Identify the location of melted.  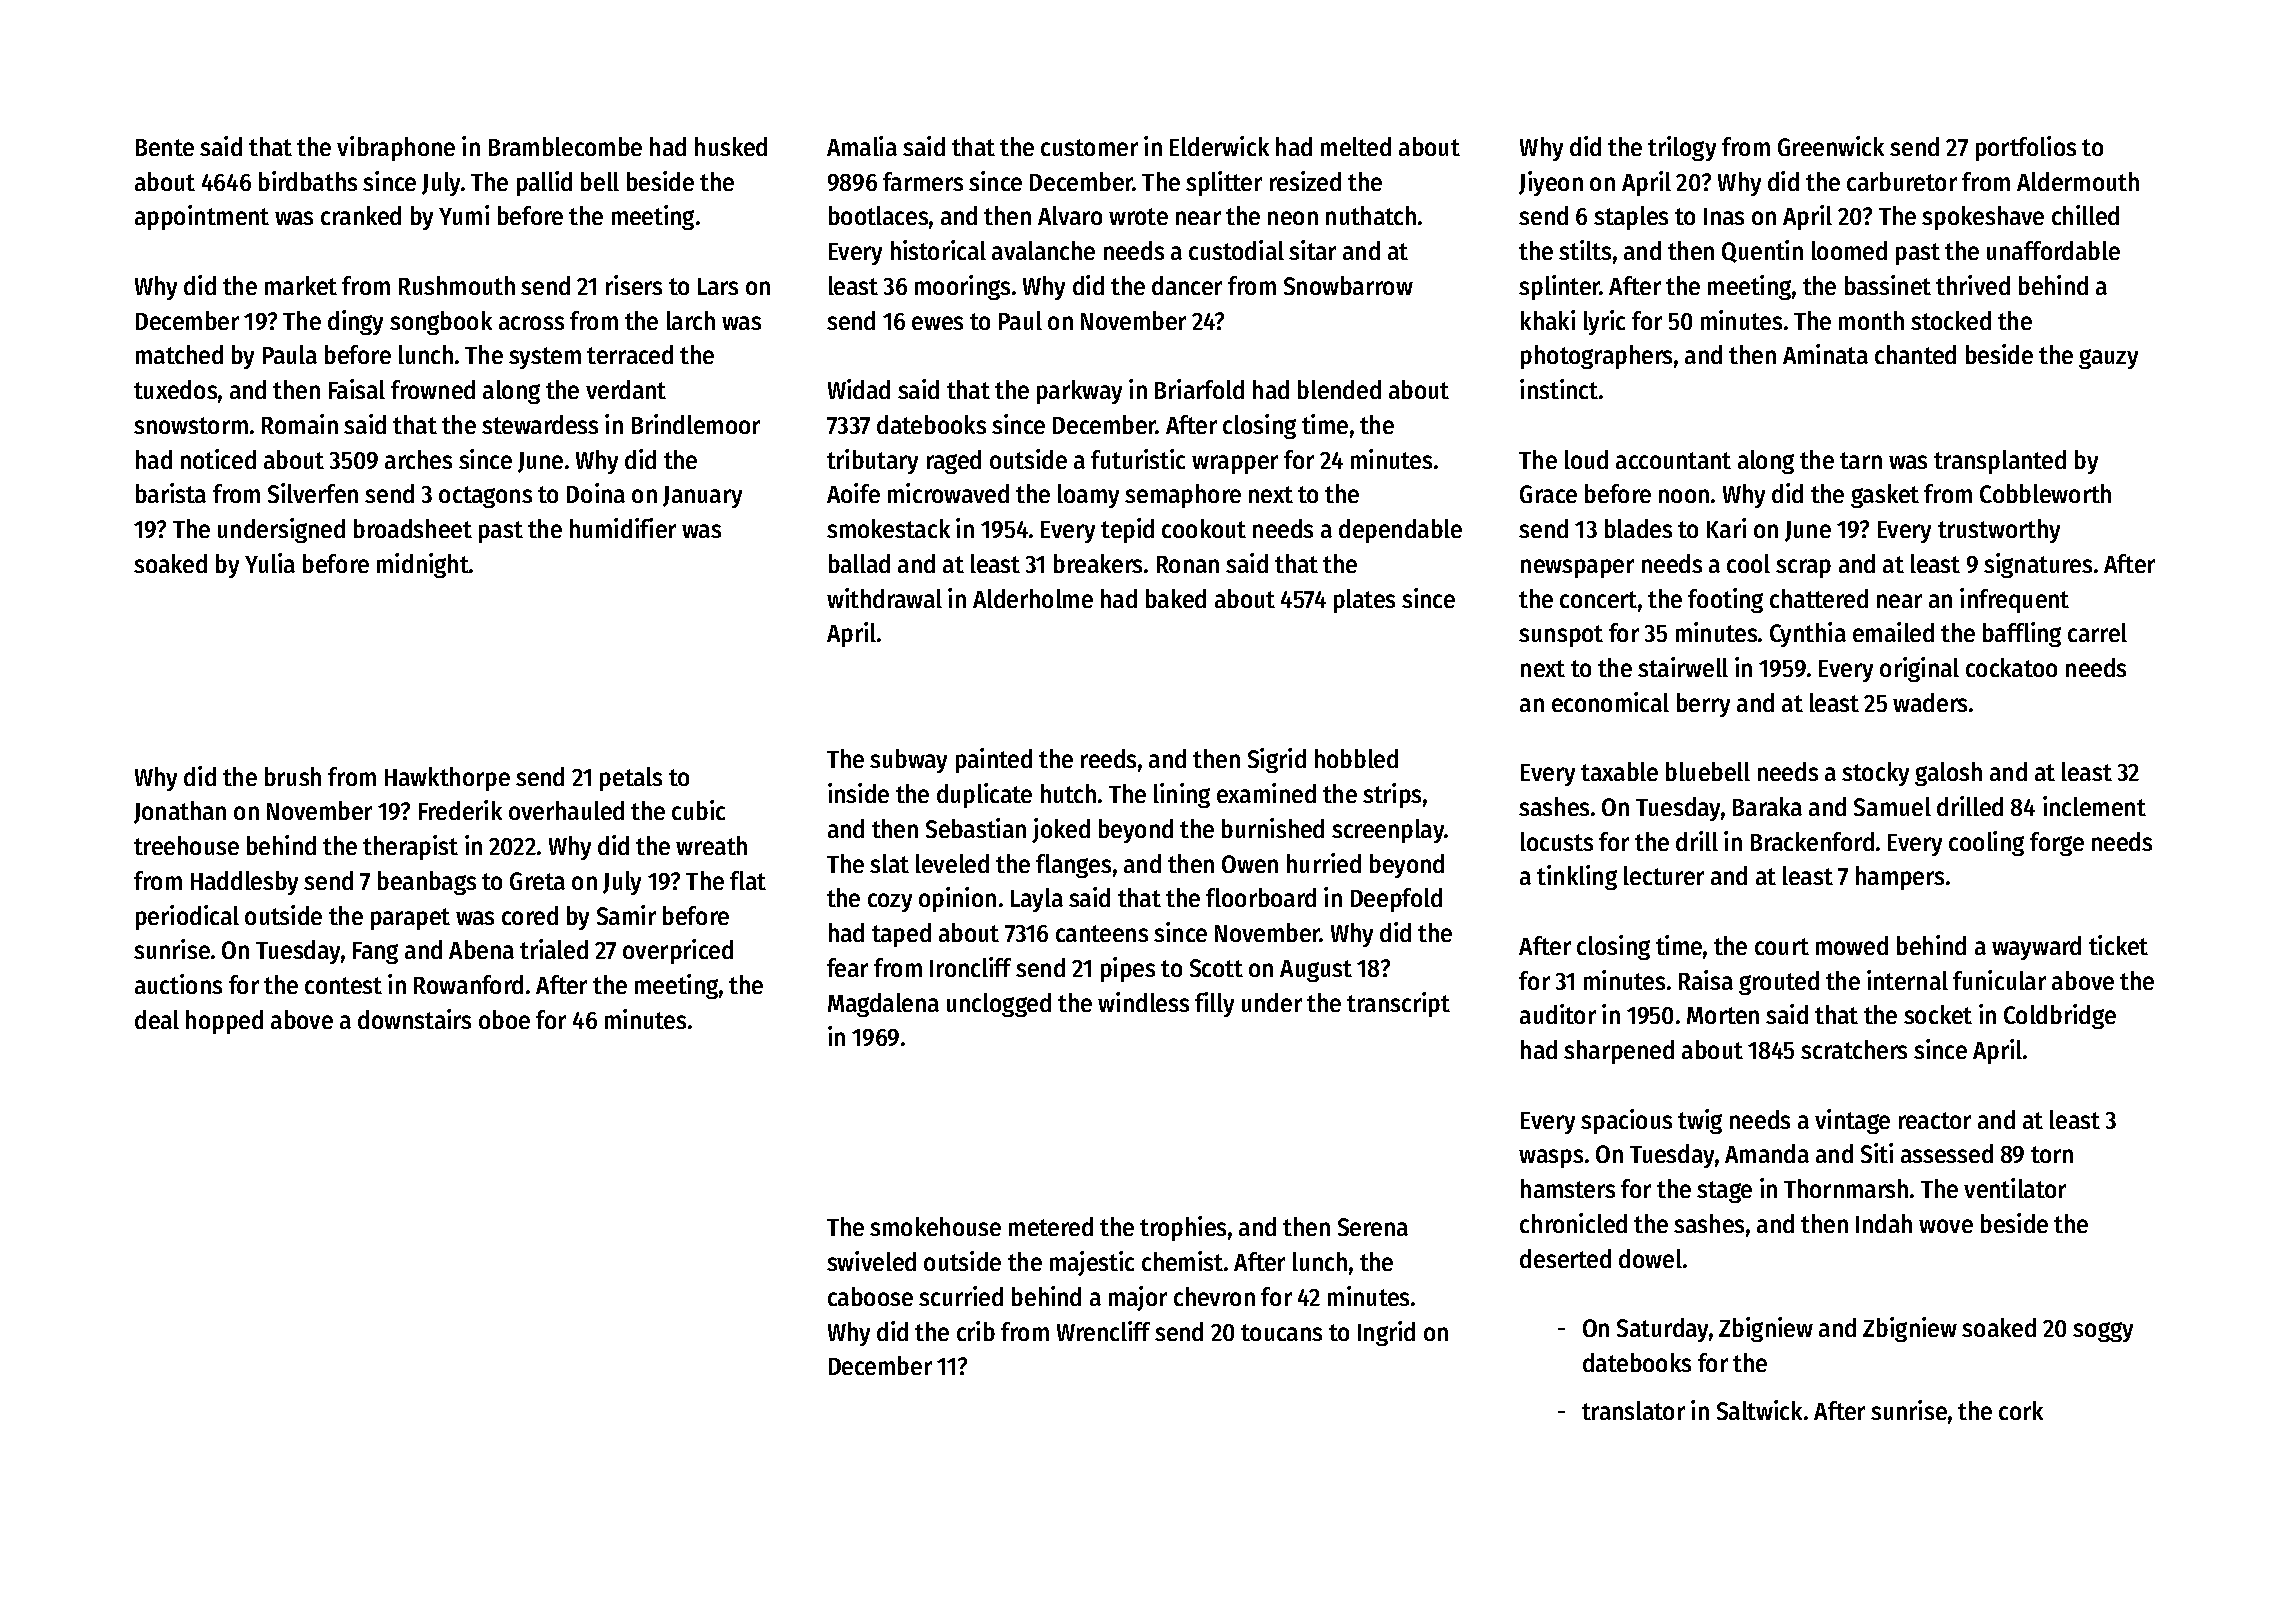
(1356, 146).
